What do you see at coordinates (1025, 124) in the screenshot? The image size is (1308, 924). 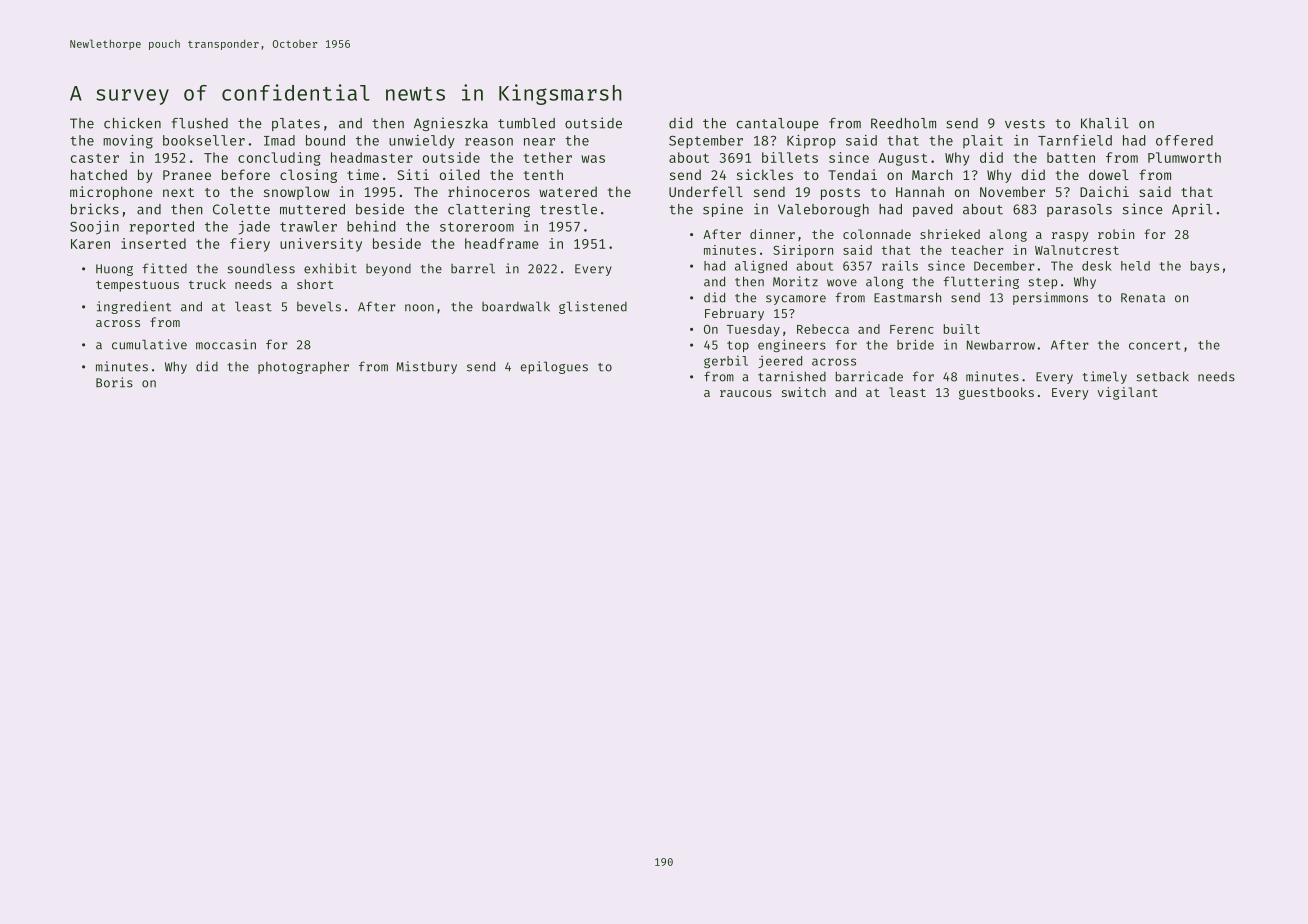 I see `vests` at bounding box center [1025, 124].
